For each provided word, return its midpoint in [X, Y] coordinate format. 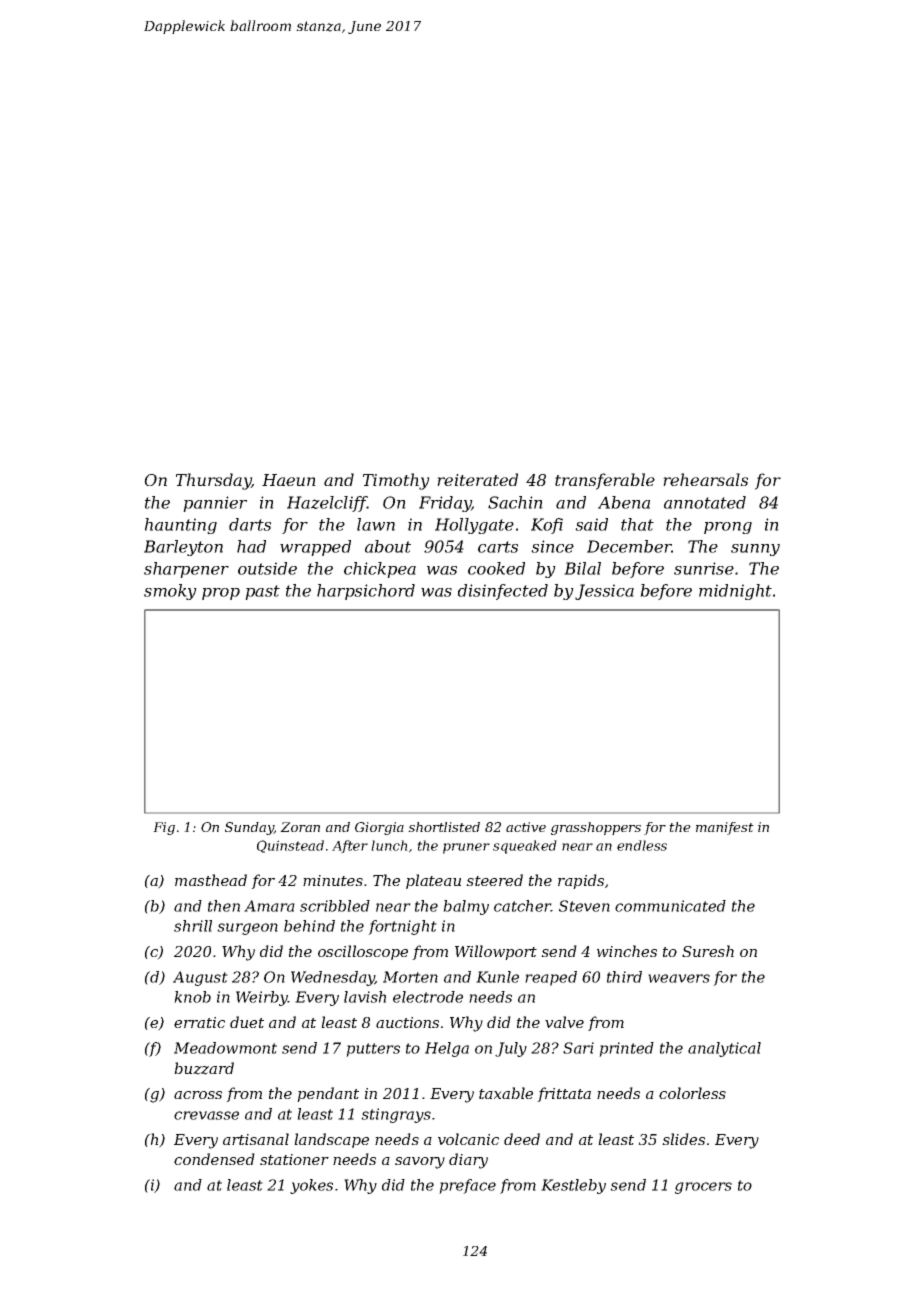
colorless [692, 1093]
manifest [725, 828]
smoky [170, 592]
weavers [679, 978]
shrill [193, 926]
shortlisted [444, 827]
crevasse [206, 1115]
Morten [410, 977]
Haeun [289, 480]
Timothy [396, 481]
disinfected [503, 592]
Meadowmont [225, 1048]
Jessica [604, 592]
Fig [164, 828]
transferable [605, 481]
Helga [447, 1049]
